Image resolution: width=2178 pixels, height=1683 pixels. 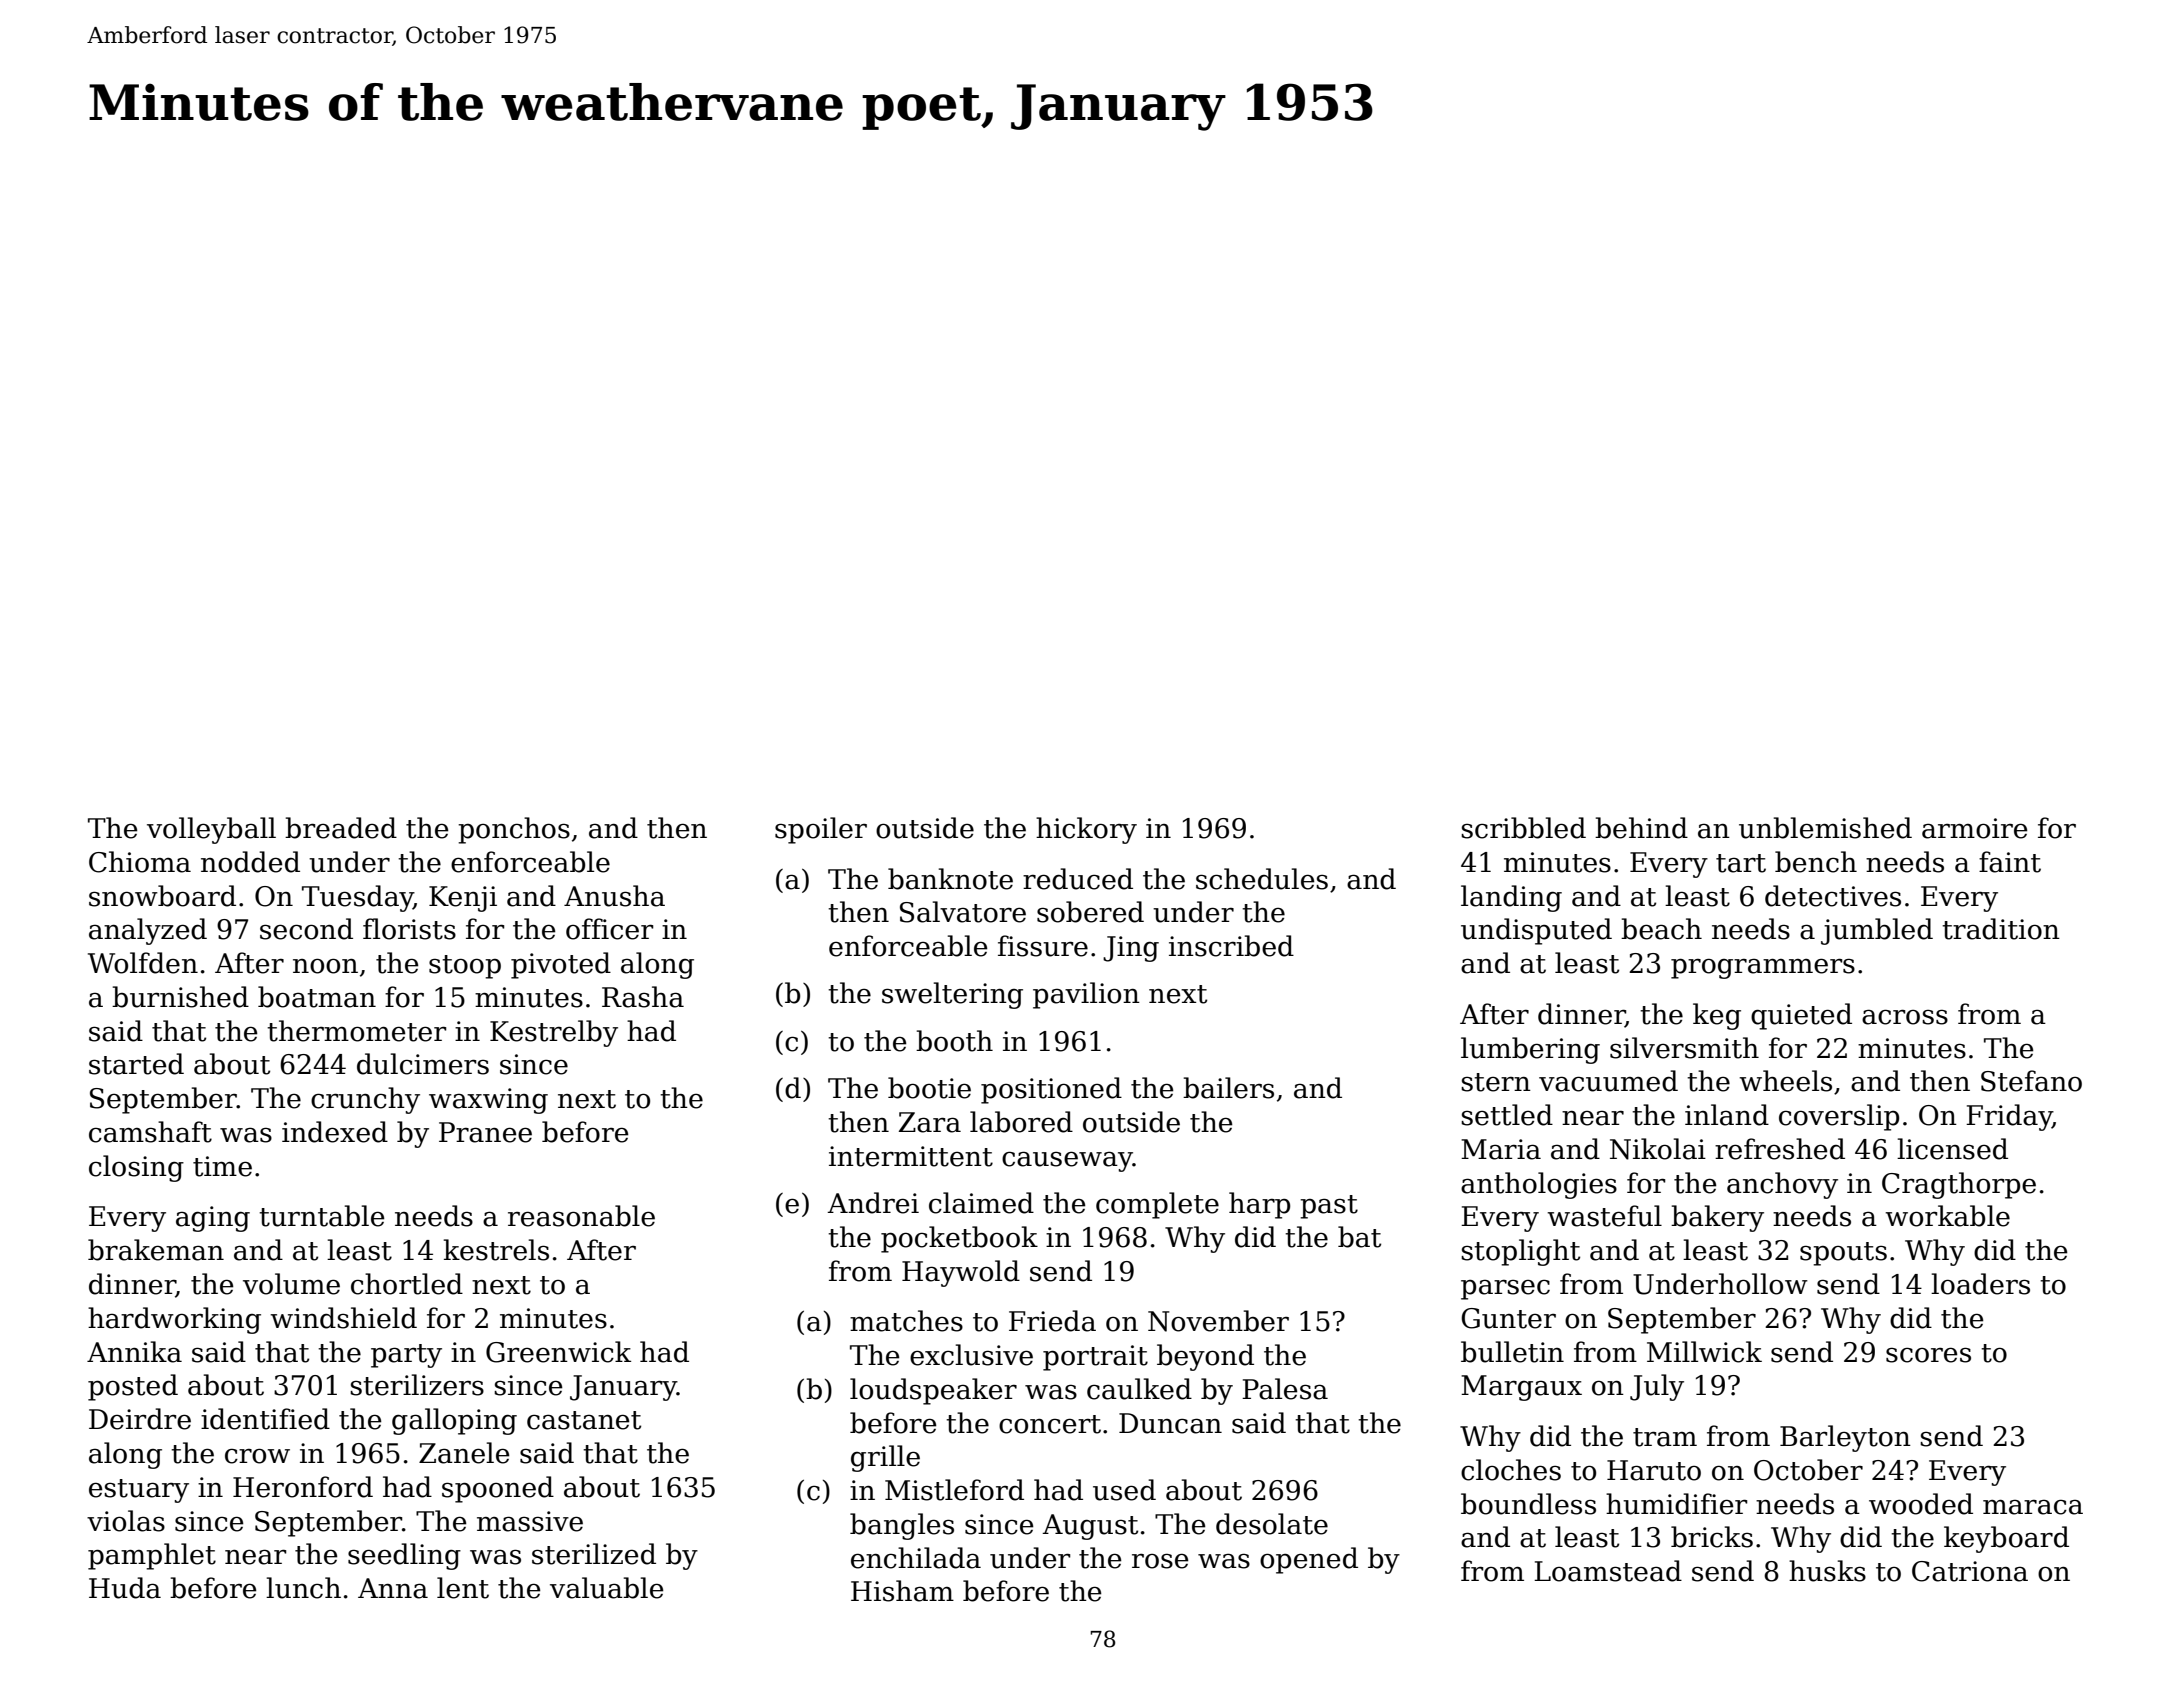 I want to click on bakery, so click(x=1717, y=1218).
